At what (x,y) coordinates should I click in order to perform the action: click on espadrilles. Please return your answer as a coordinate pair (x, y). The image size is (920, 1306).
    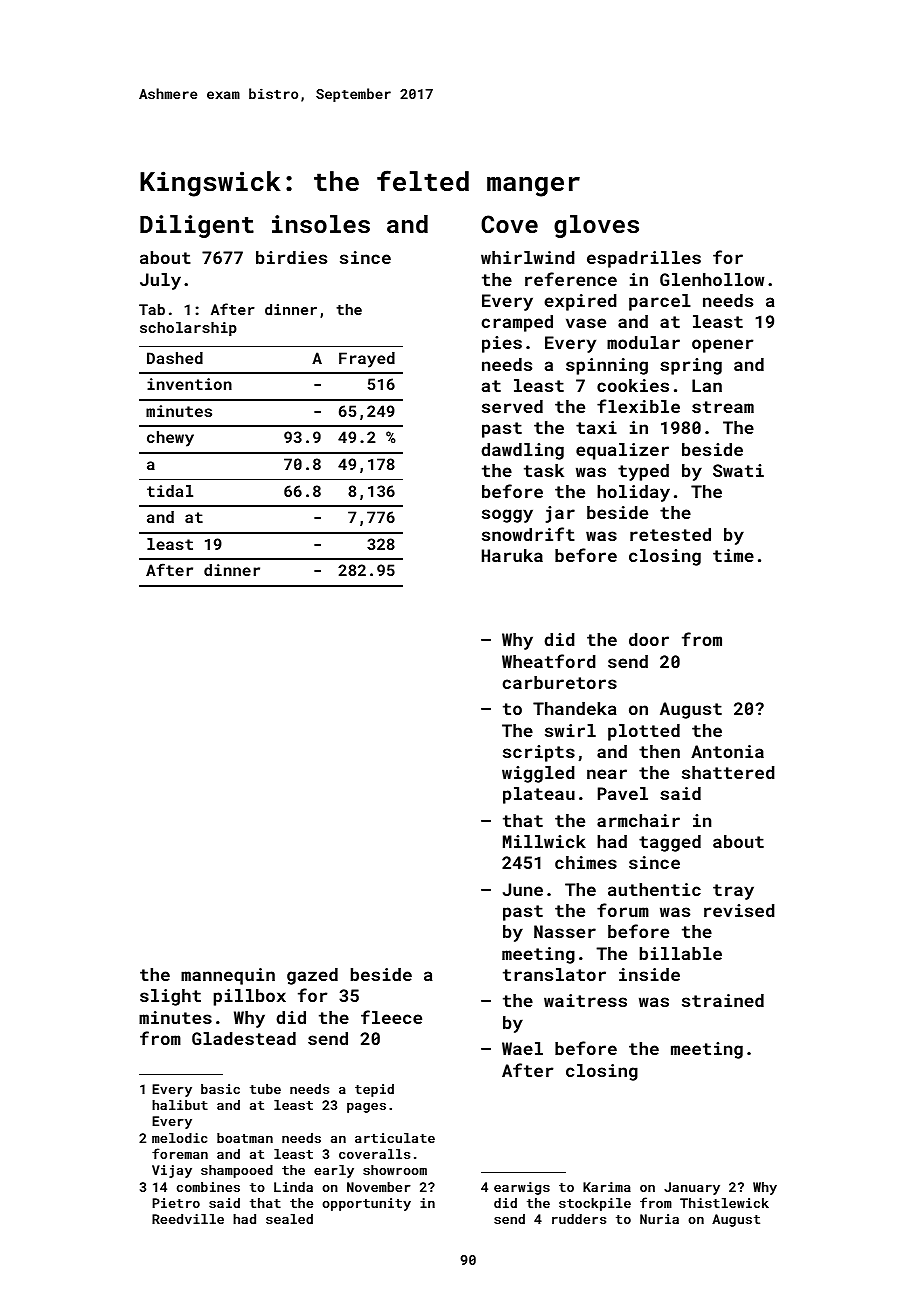
    Looking at the image, I should click on (644, 259).
